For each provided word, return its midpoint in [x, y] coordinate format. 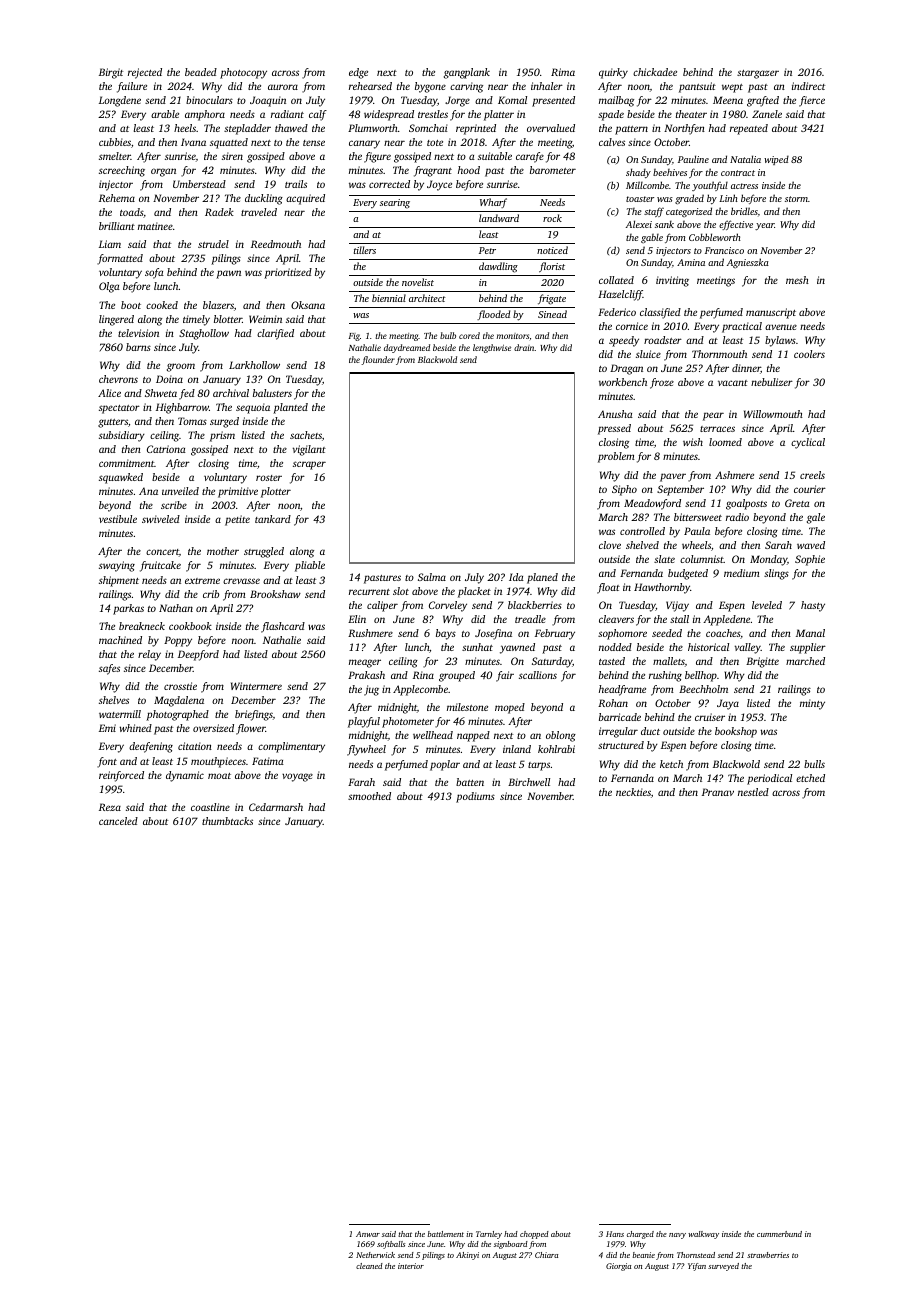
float [608, 588]
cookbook [190, 626]
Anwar [368, 1234]
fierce [812, 101]
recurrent [369, 592]
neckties [633, 792]
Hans [615, 1234]
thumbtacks [227, 821]
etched [810, 778]
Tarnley [489, 1235]
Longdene [120, 101]
